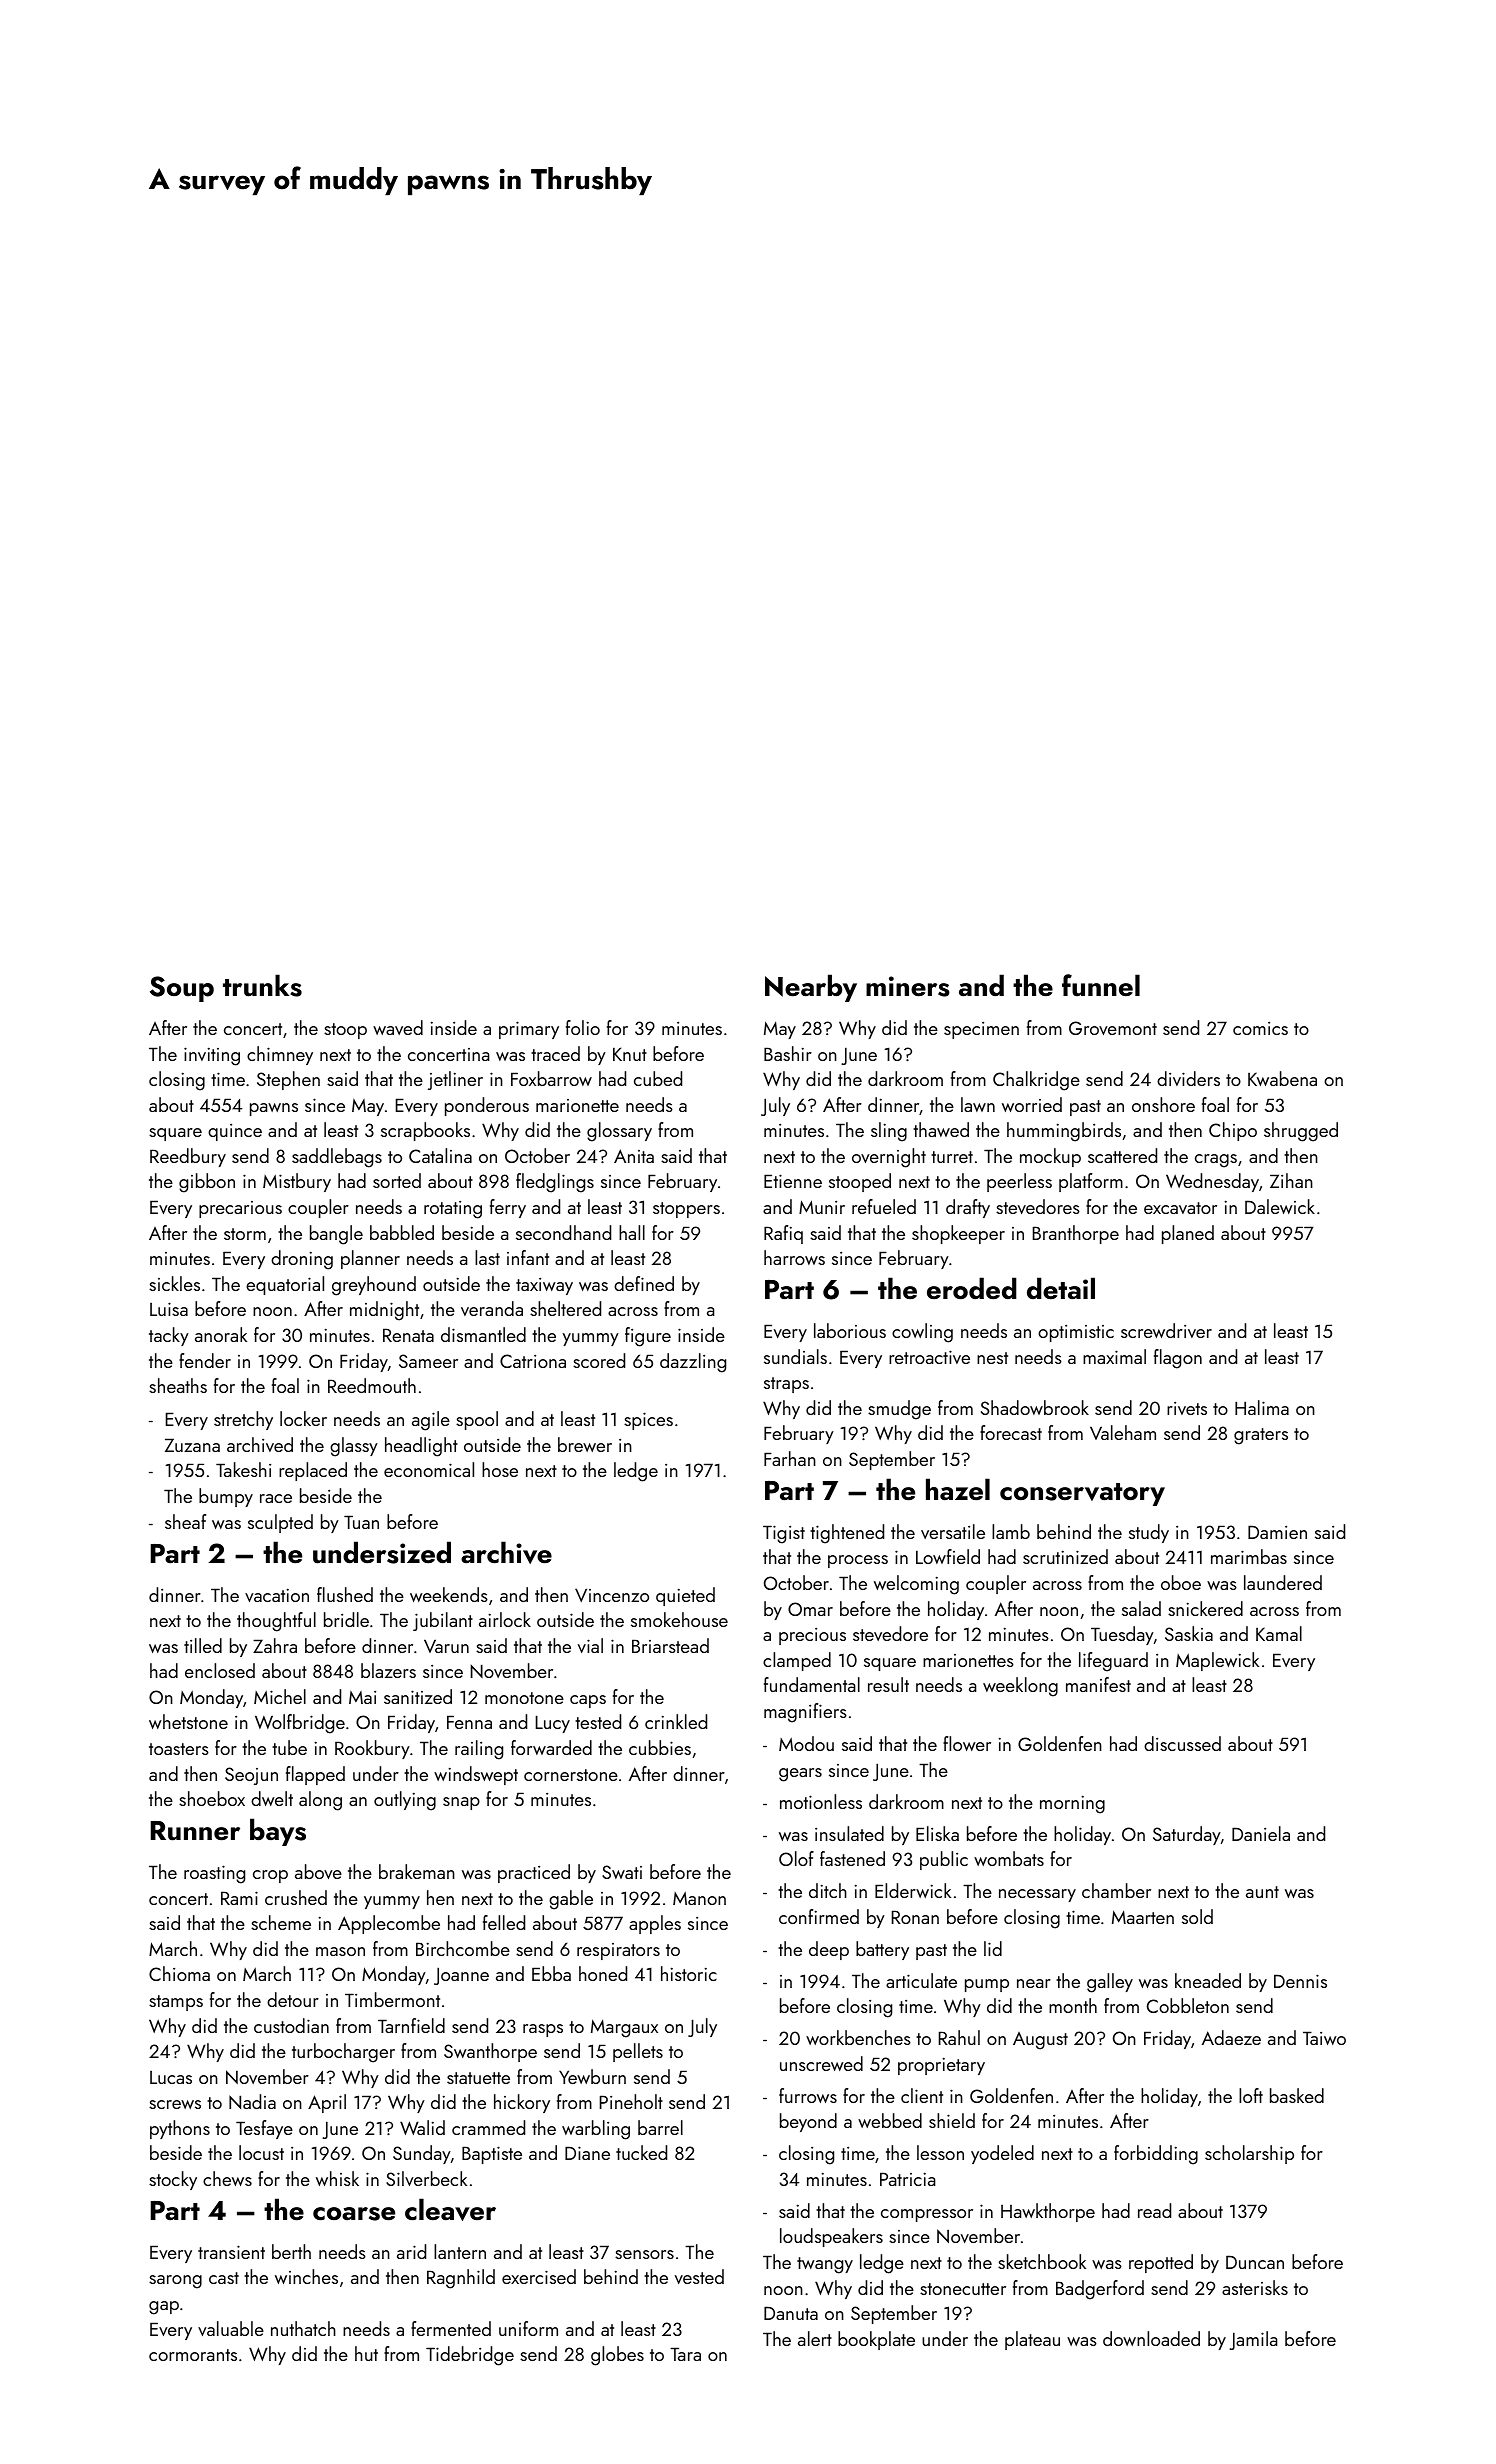  What do you see at coordinates (619, 1132) in the image?
I see `glossary` at bounding box center [619, 1132].
